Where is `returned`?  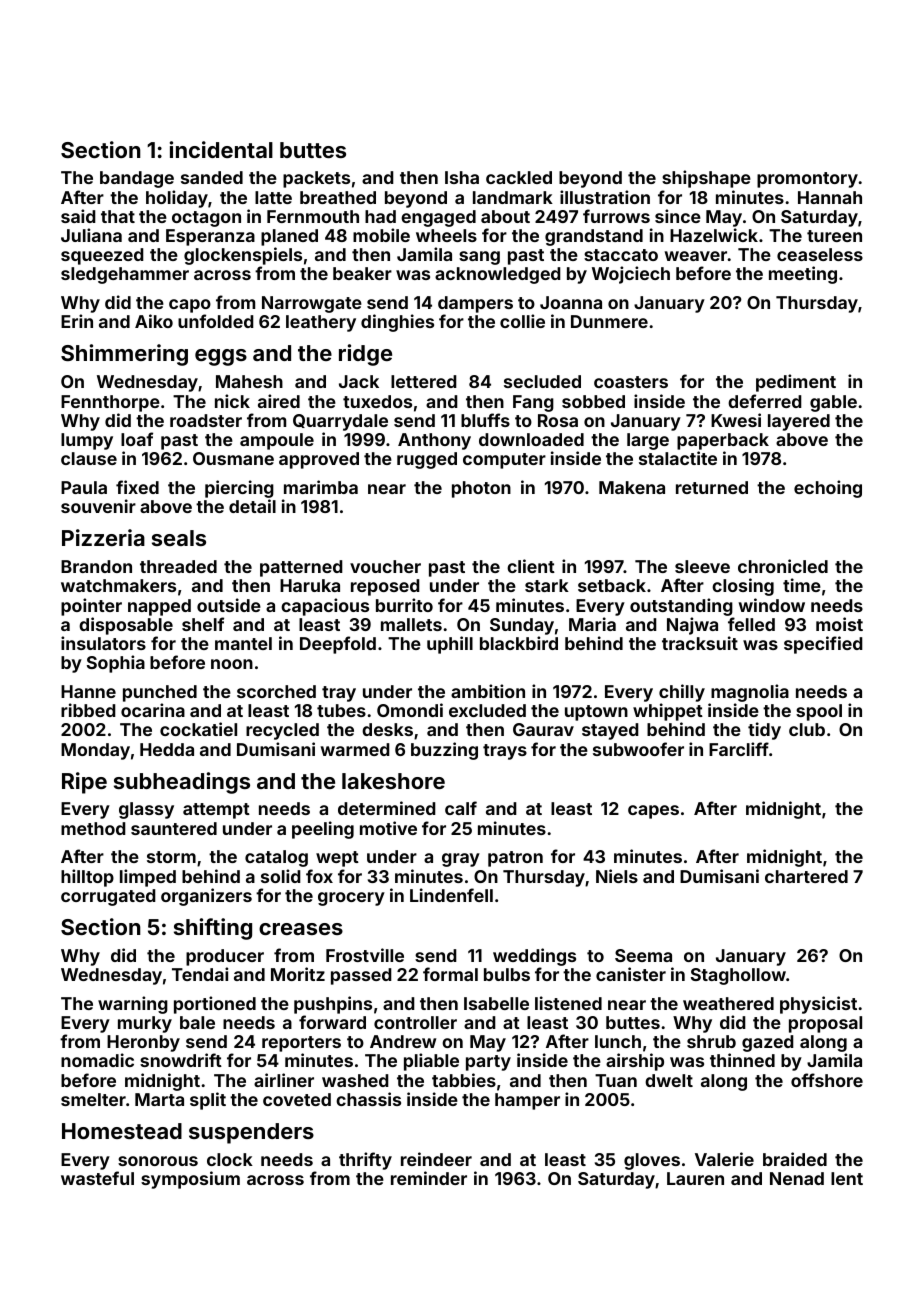
returned is located at coordinates (712, 487).
